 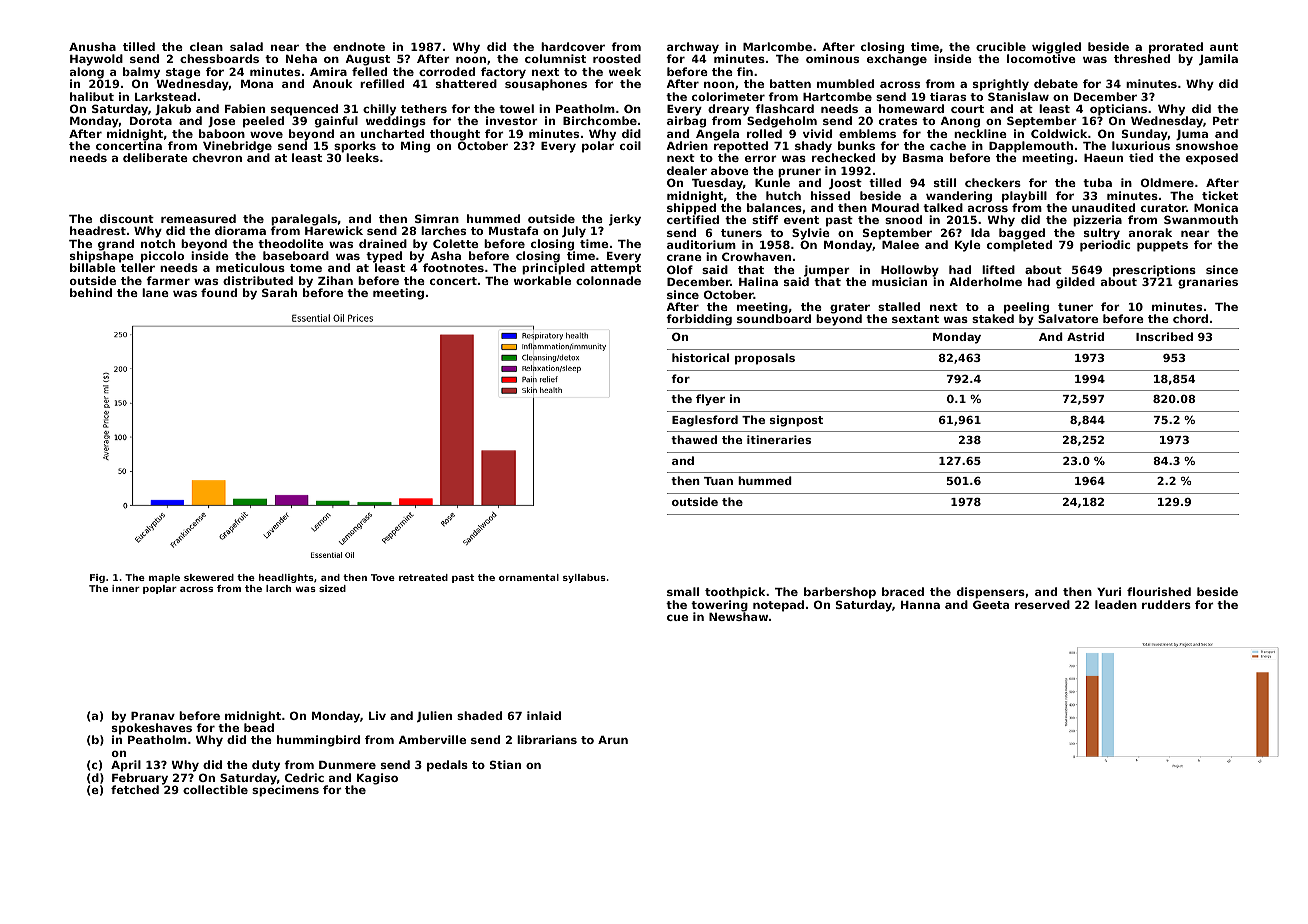 I want to click on Salvatore, so click(x=1068, y=319).
